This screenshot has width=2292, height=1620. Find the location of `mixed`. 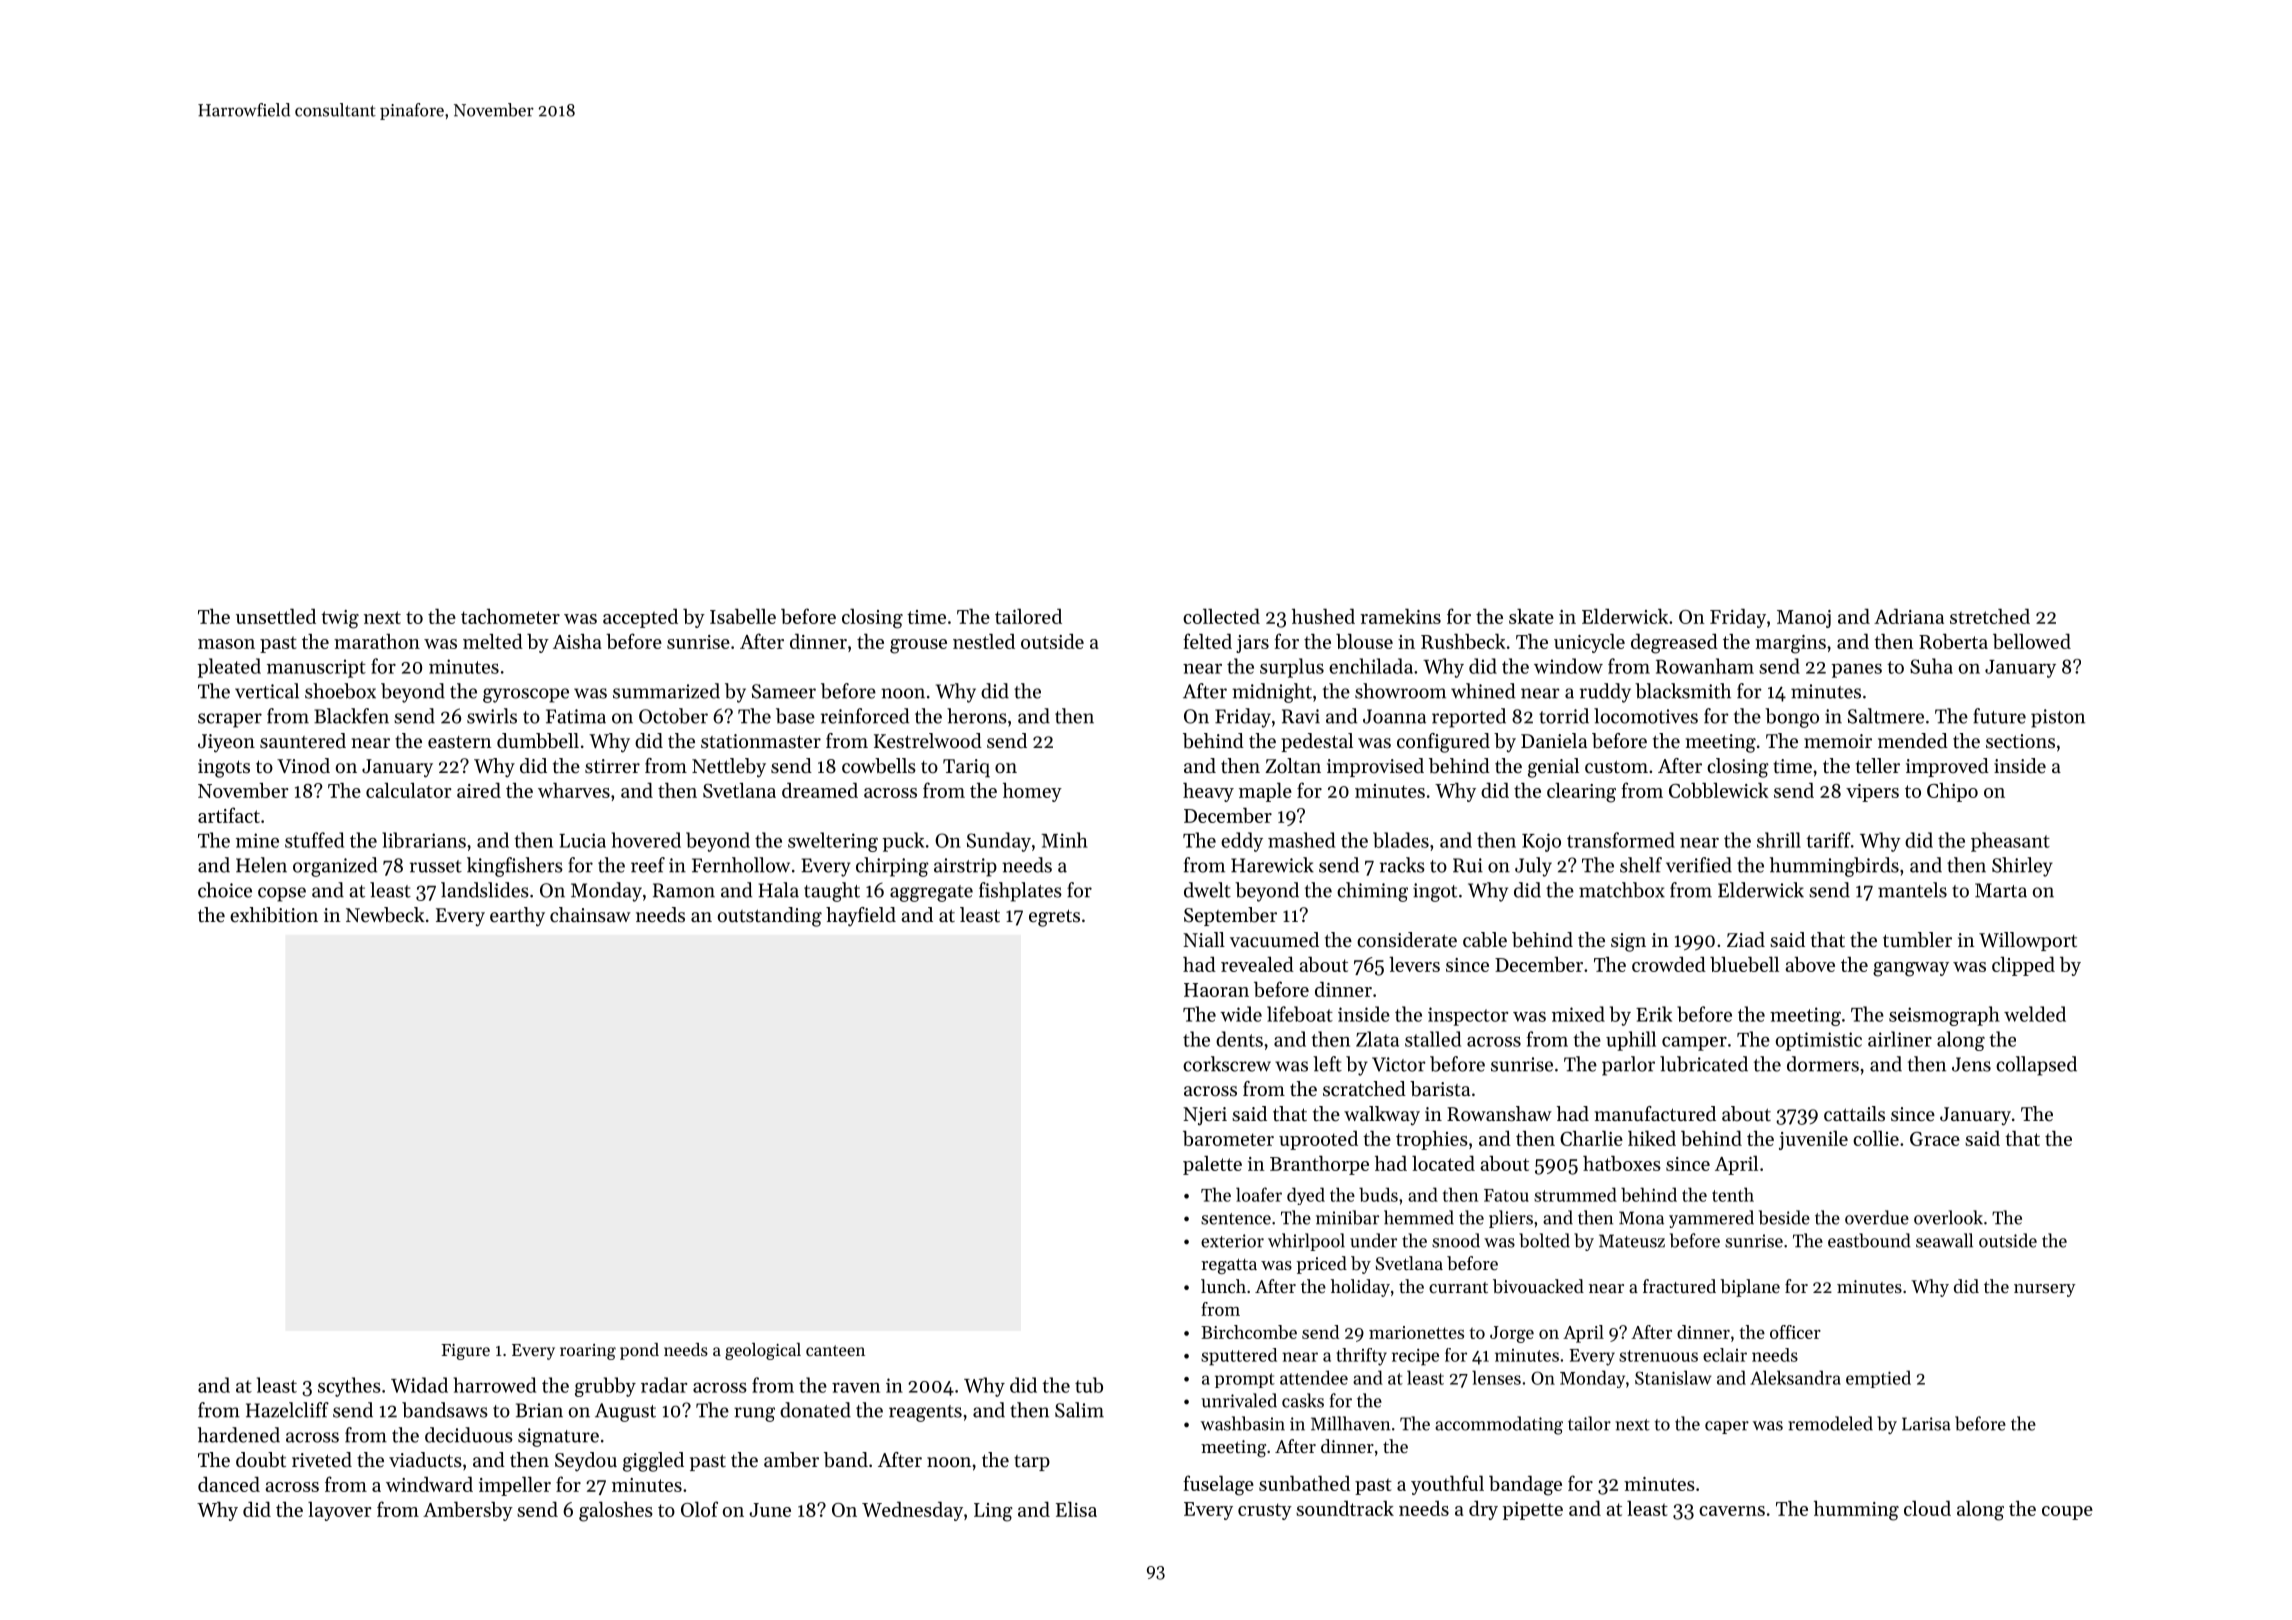

mixed is located at coordinates (1578, 1014).
